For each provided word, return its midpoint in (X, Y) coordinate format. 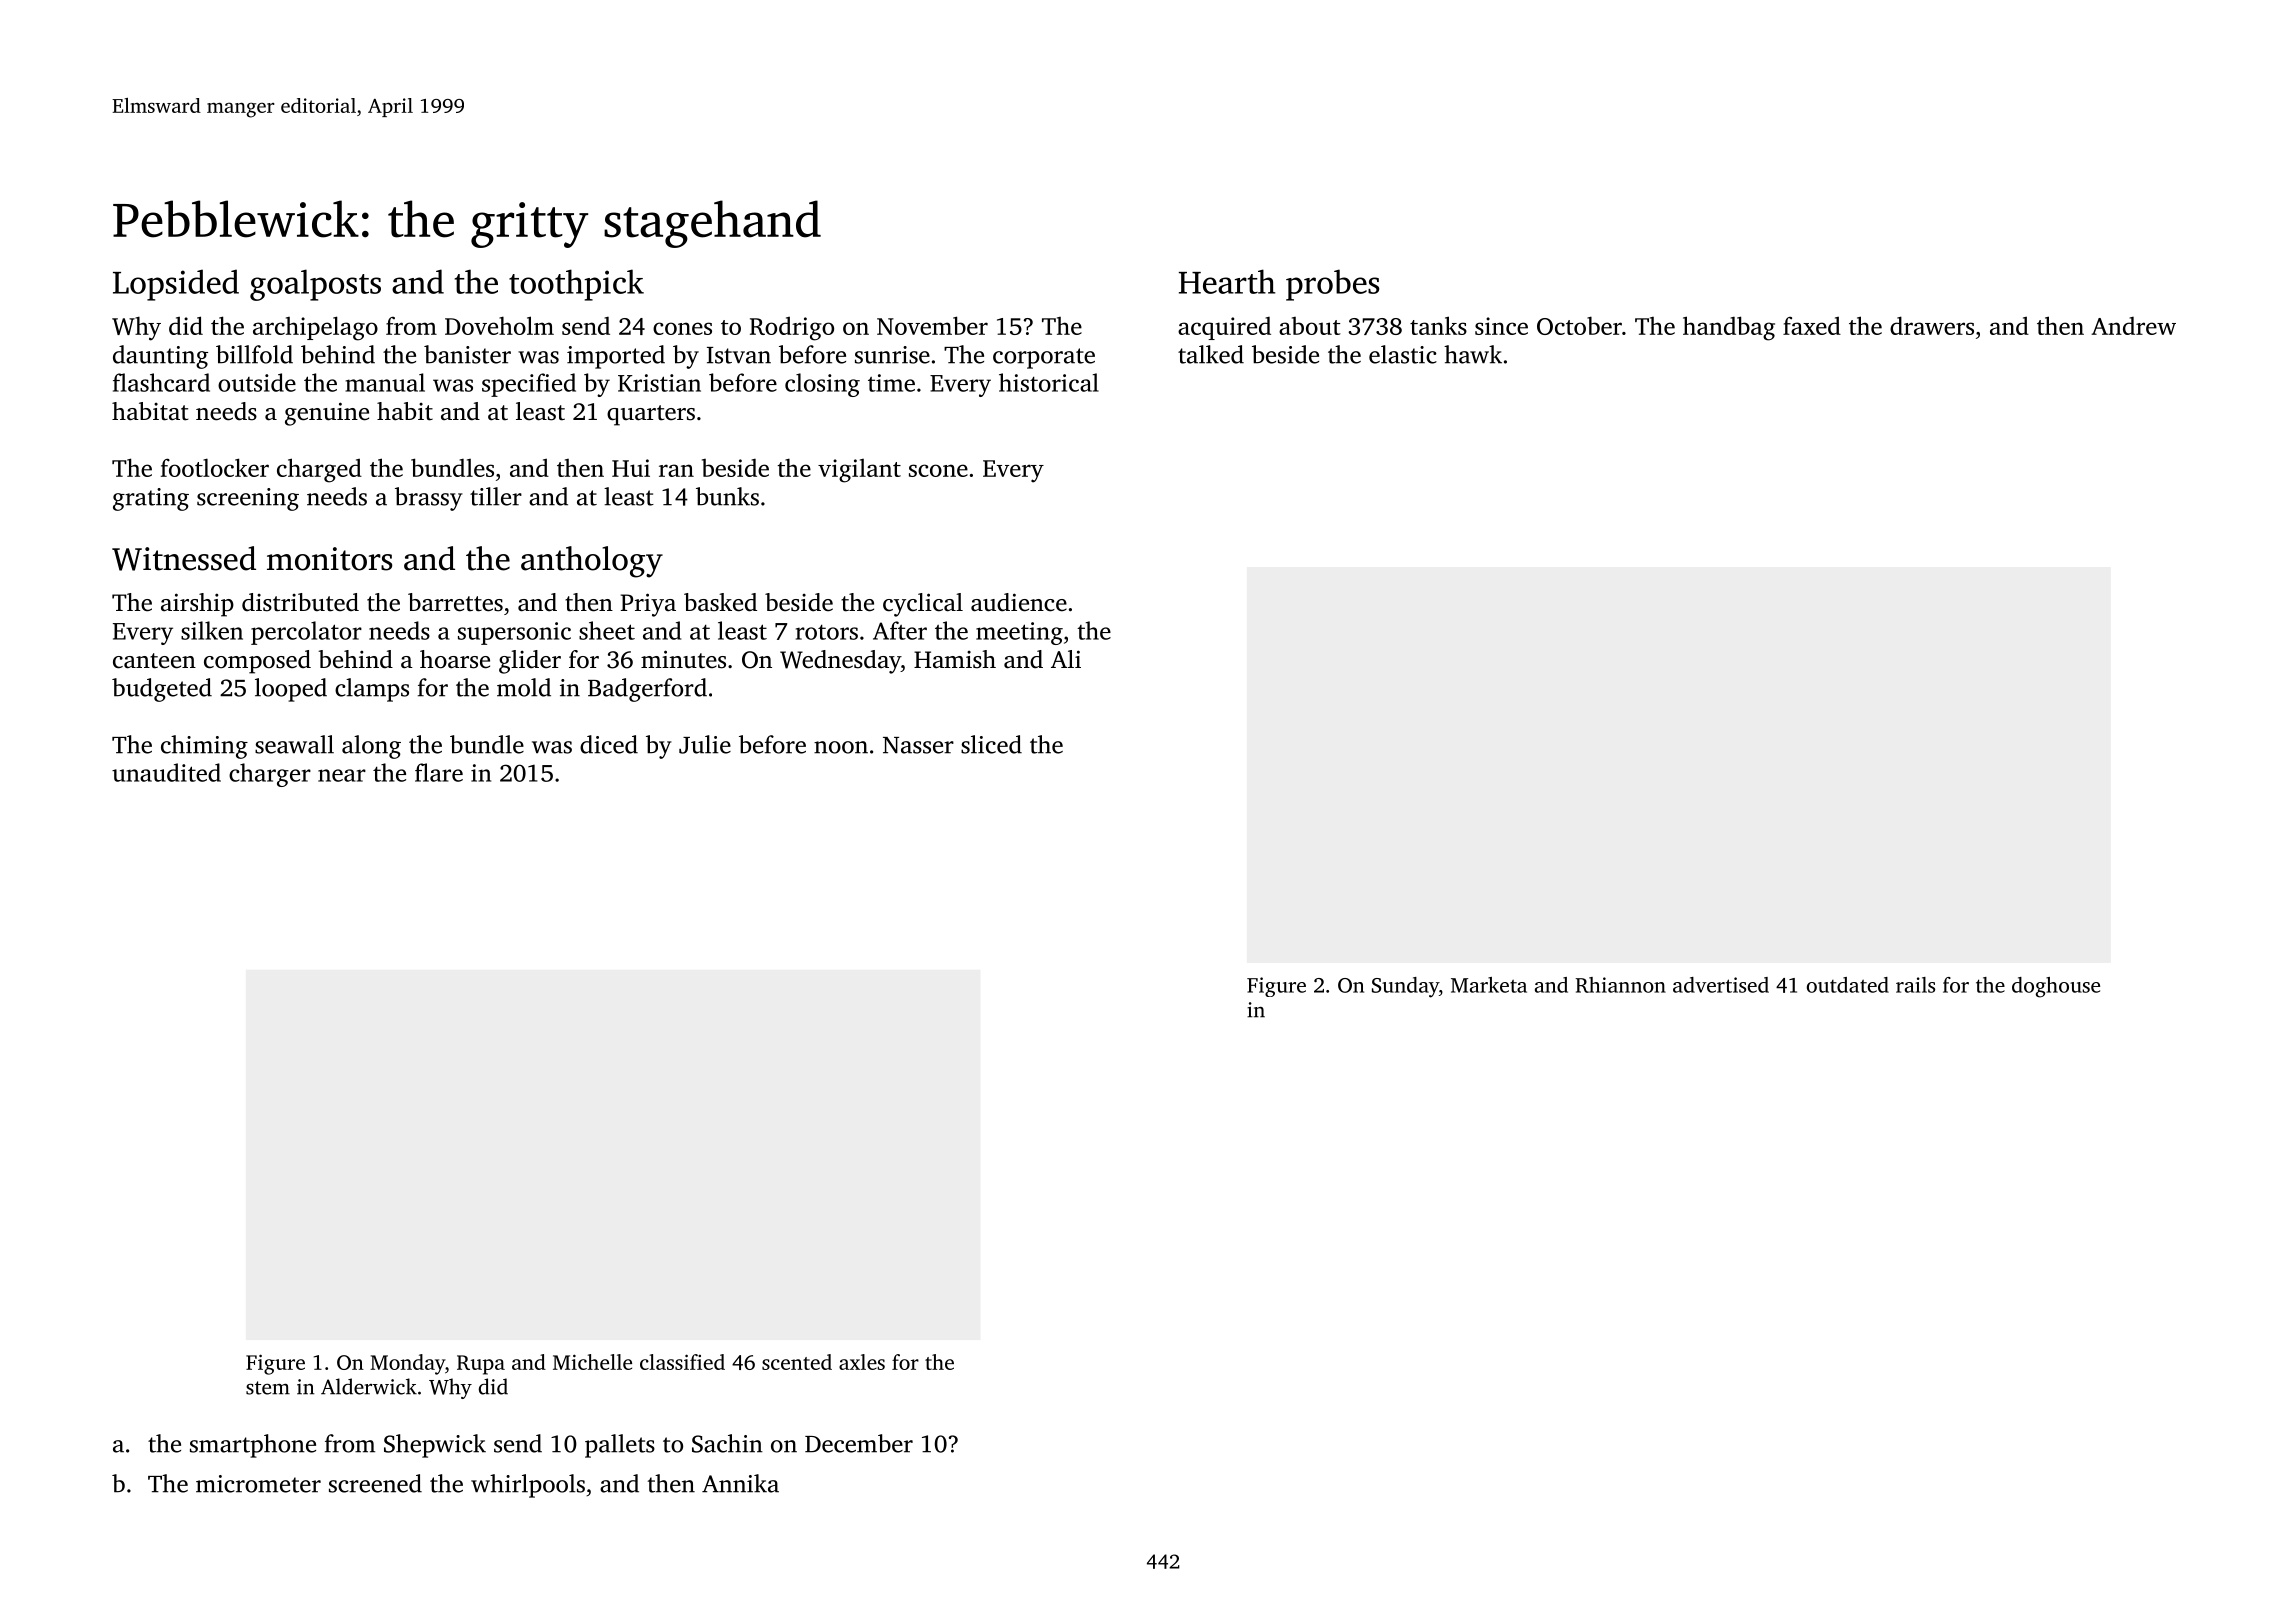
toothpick (576, 285)
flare (439, 772)
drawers (1932, 325)
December (859, 1443)
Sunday (1405, 987)
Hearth (1227, 281)
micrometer (258, 1484)
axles (862, 1362)
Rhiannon (1621, 985)
